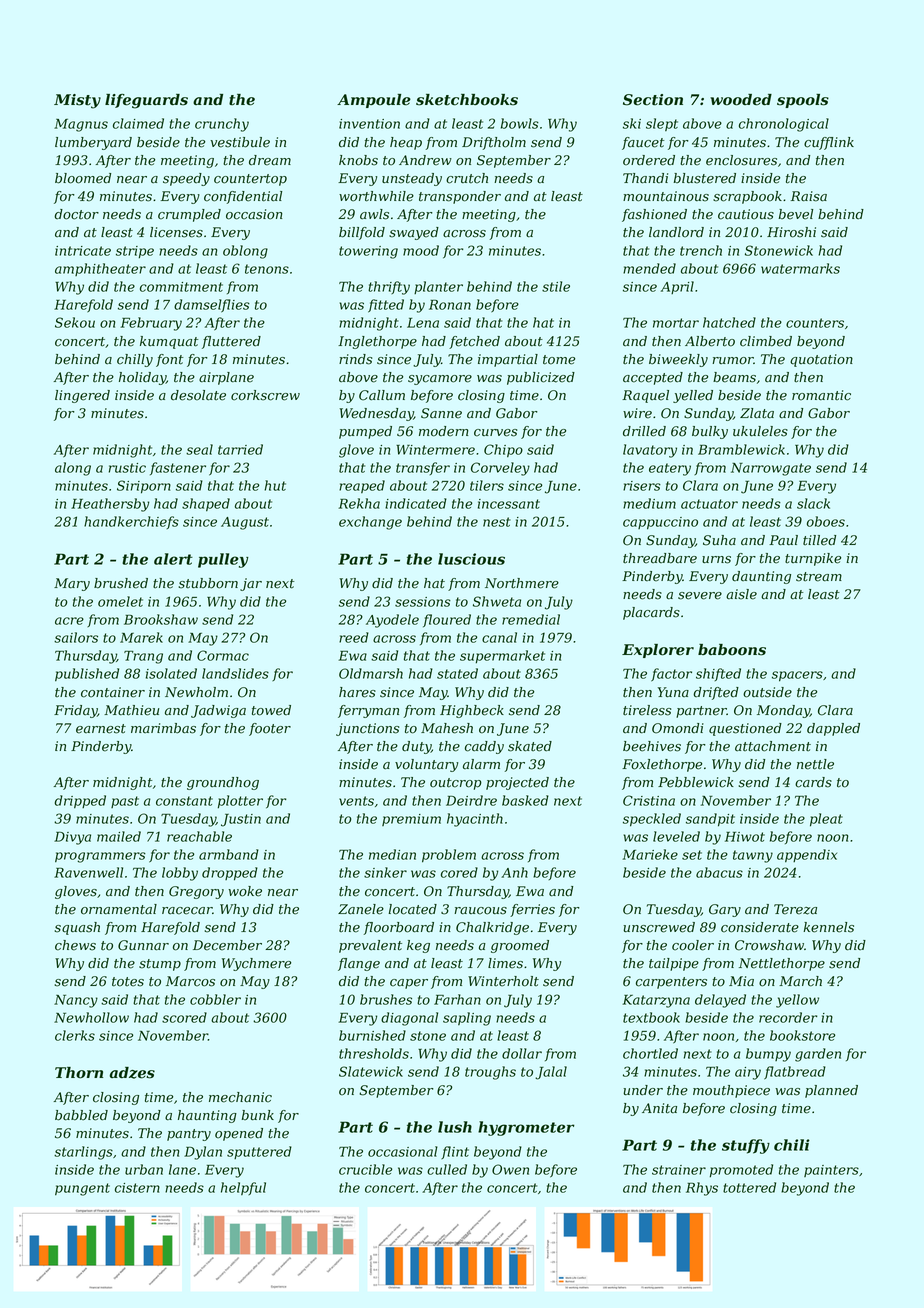  Describe the element at coordinates (749, 1187) in the screenshot. I see `tottered` at that location.
